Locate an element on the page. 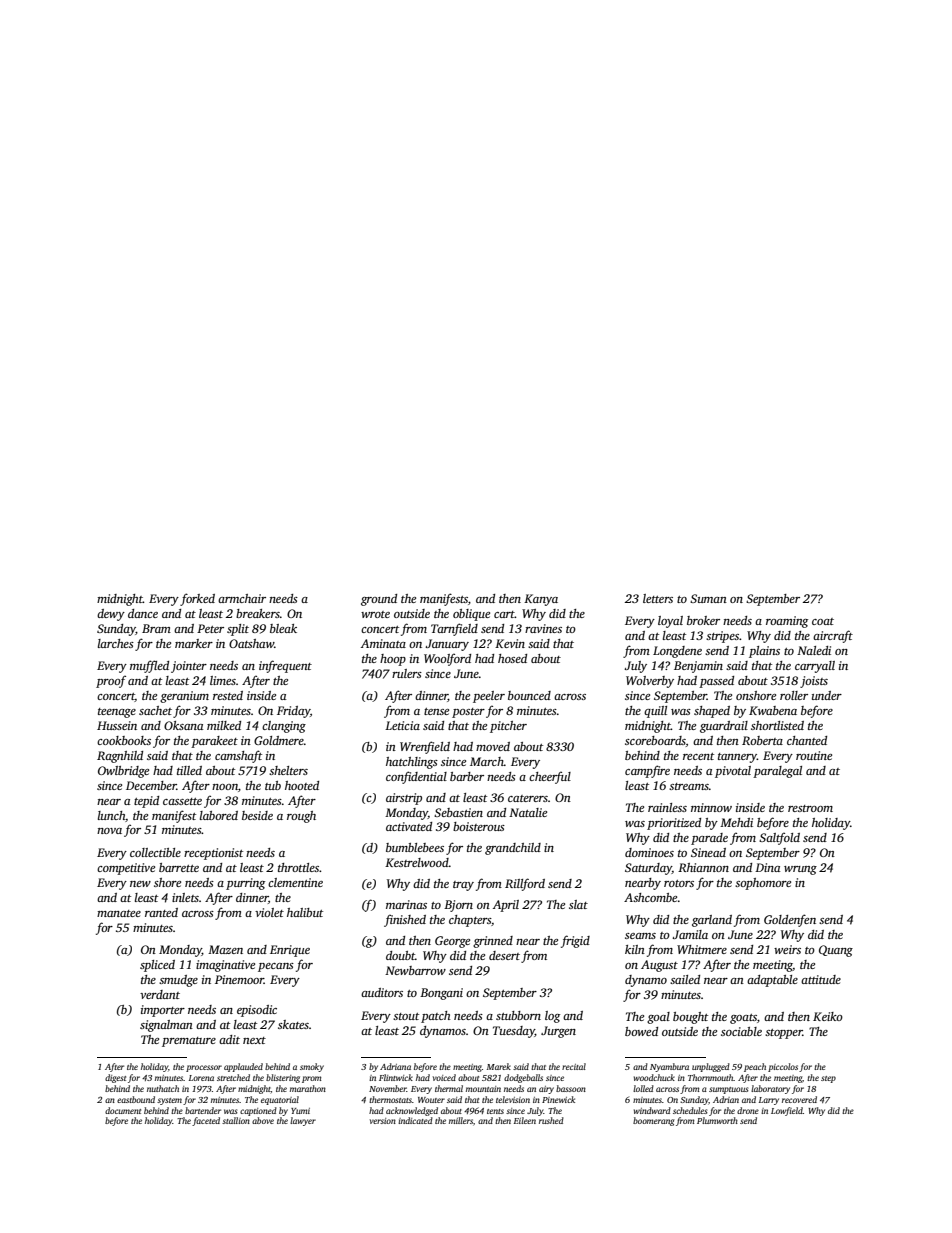 The image size is (952, 1233). letters is located at coordinates (658, 598).
